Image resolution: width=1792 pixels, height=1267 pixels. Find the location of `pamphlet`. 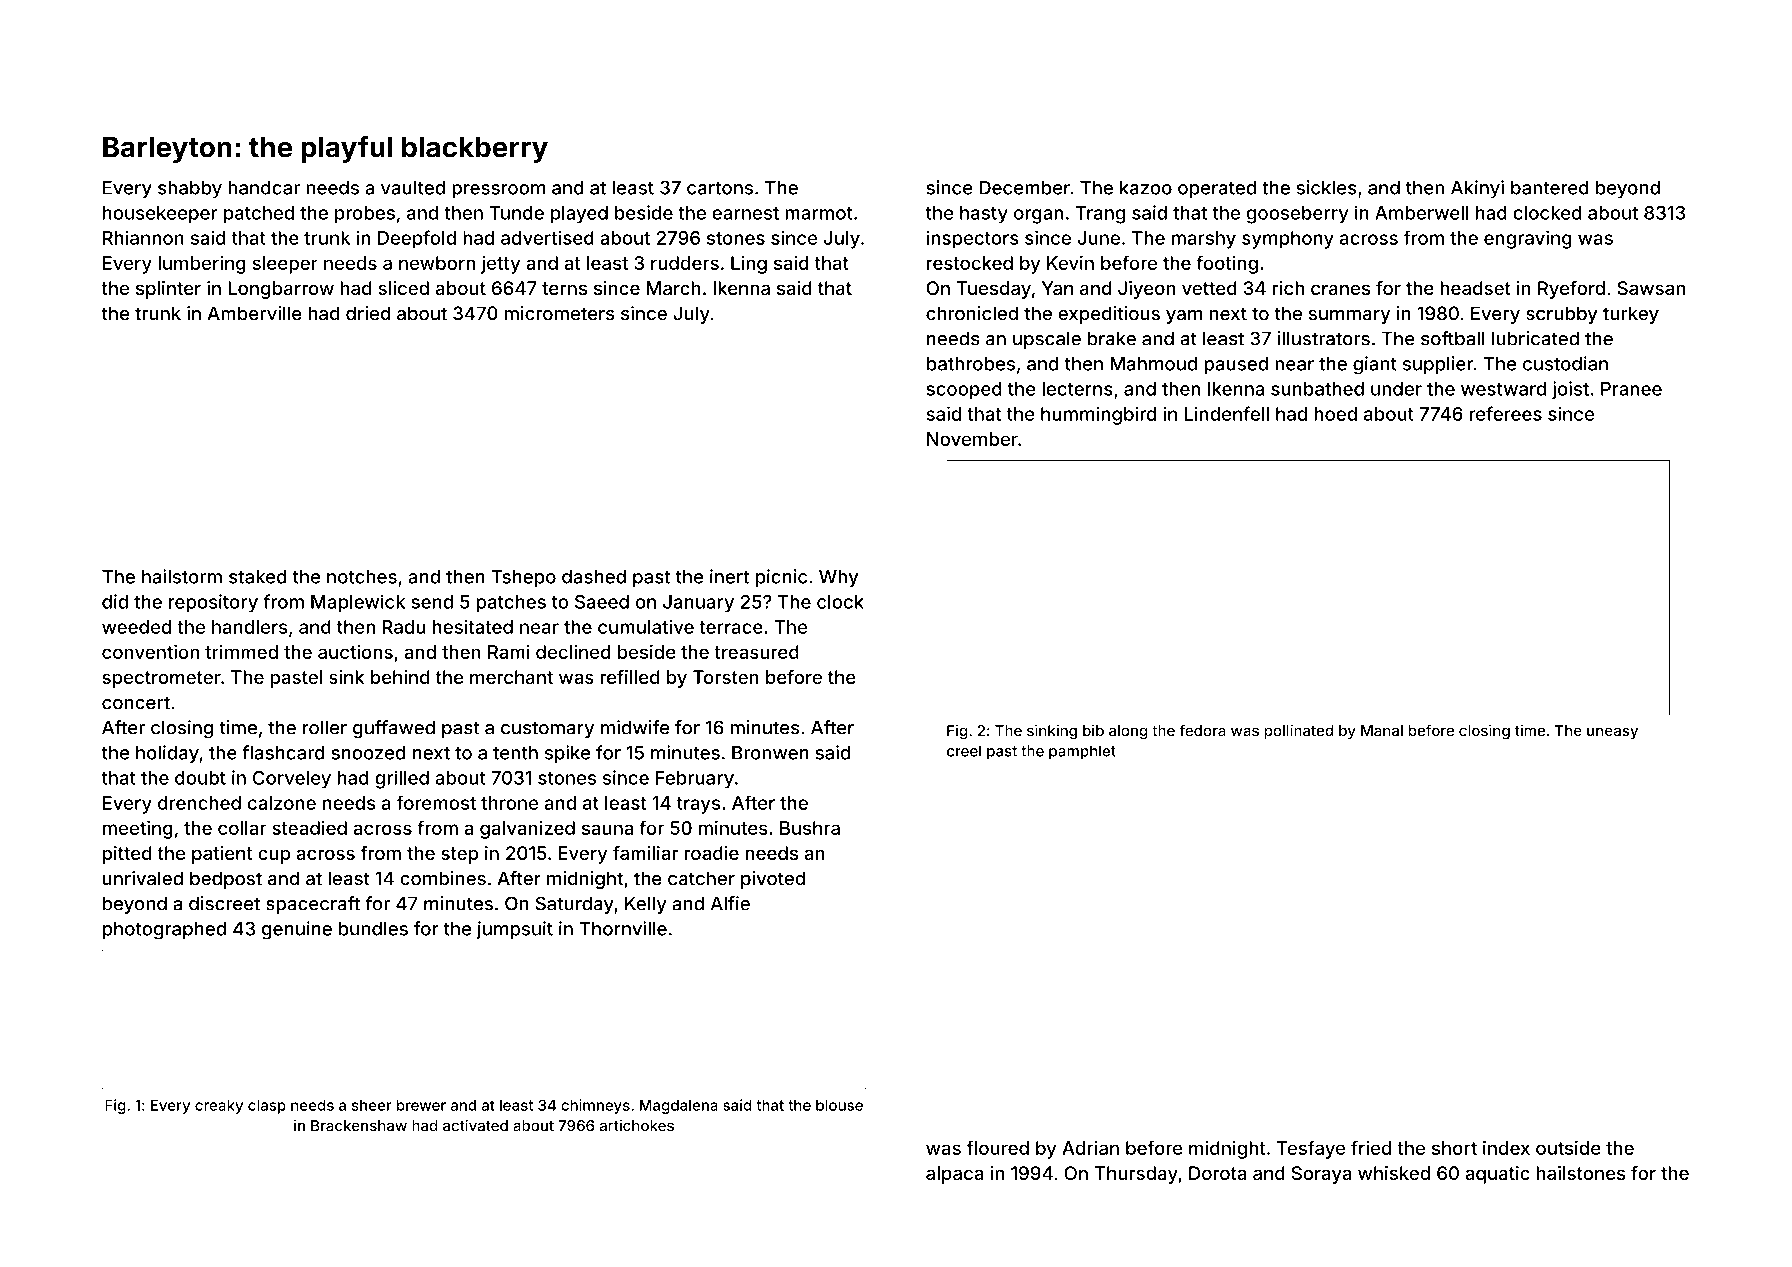

pamphlet is located at coordinates (1082, 752).
